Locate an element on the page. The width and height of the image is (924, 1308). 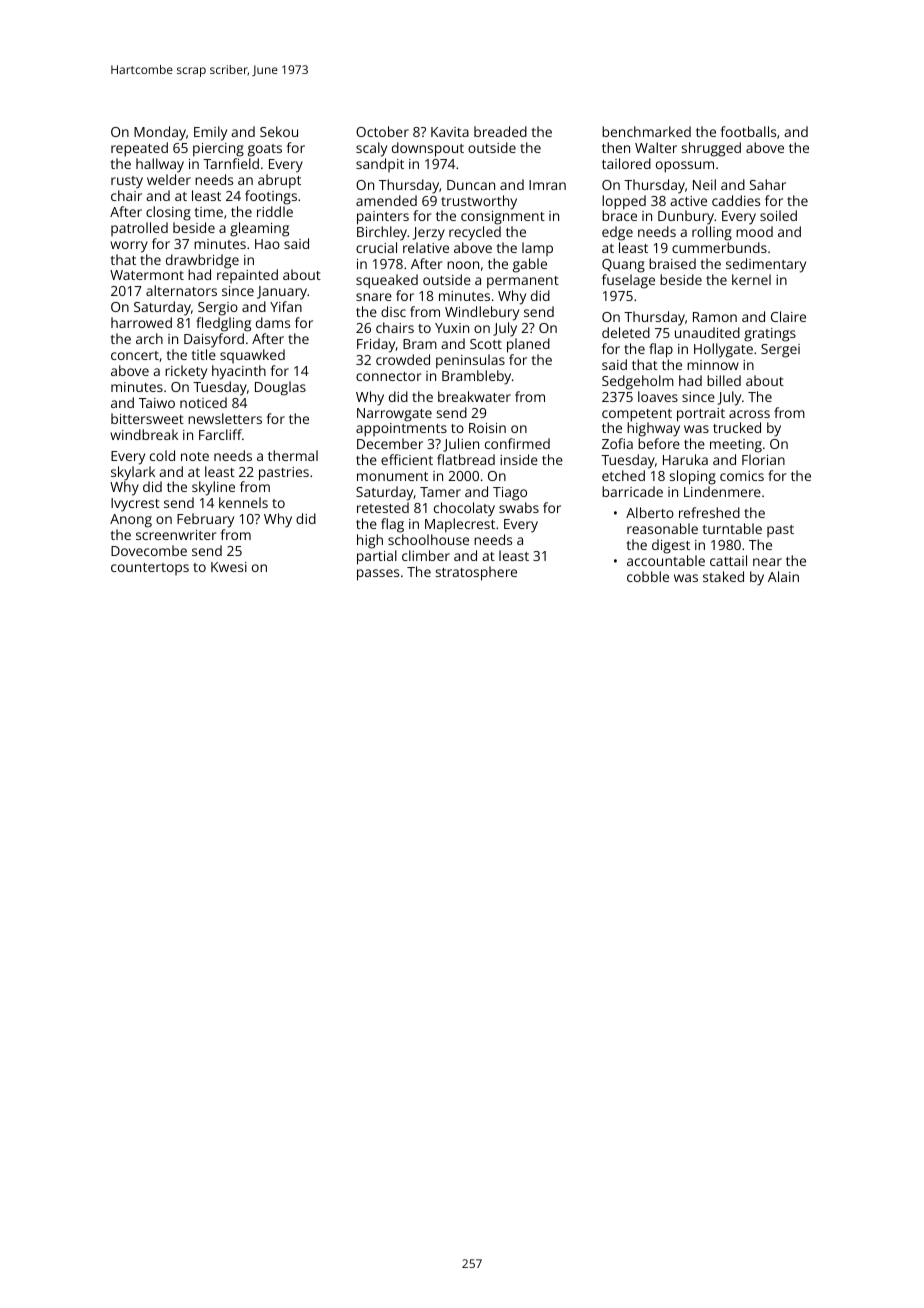
across is located at coordinates (749, 414).
